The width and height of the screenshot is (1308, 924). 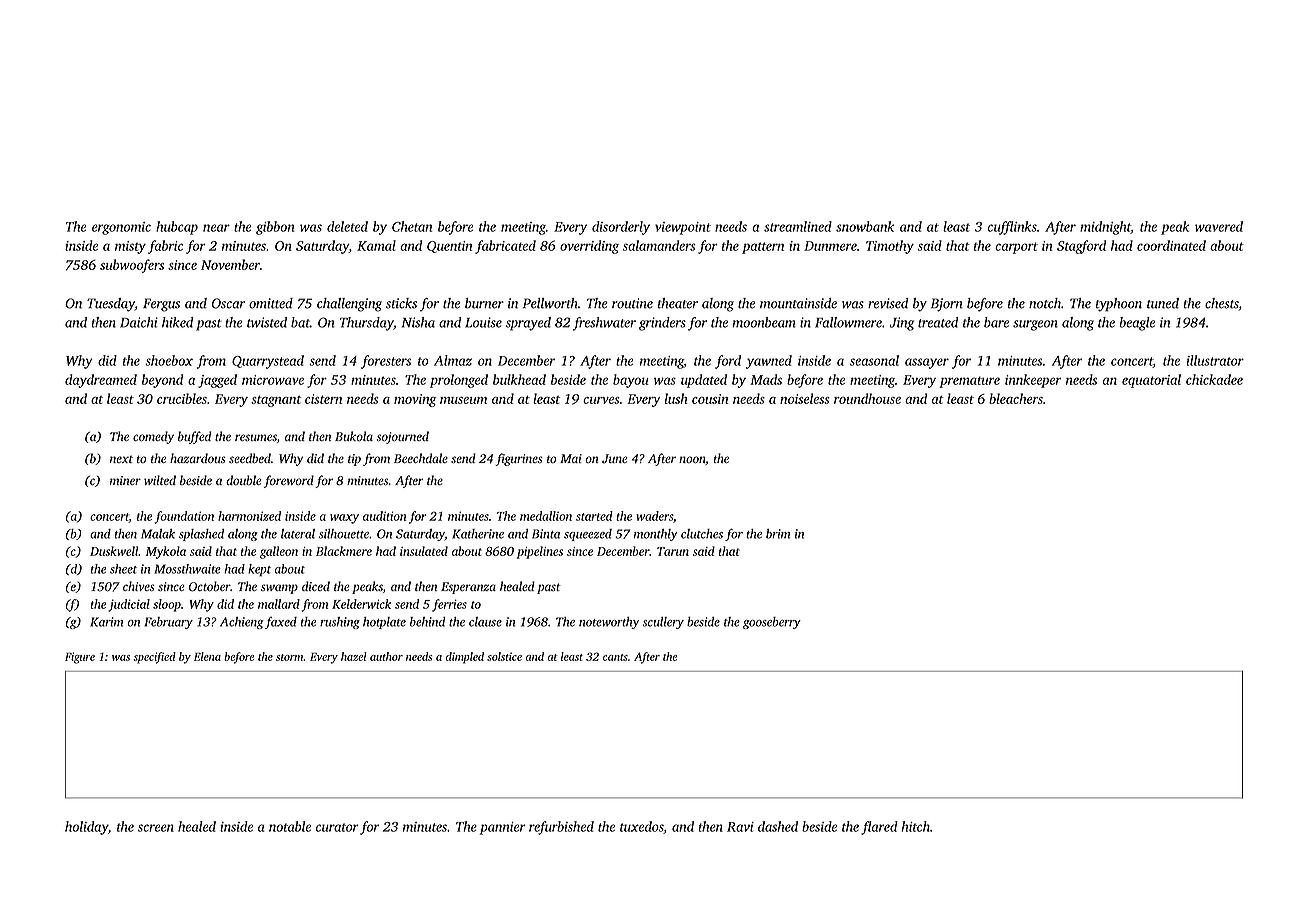 I want to click on holiday, so click(x=86, y=828).
